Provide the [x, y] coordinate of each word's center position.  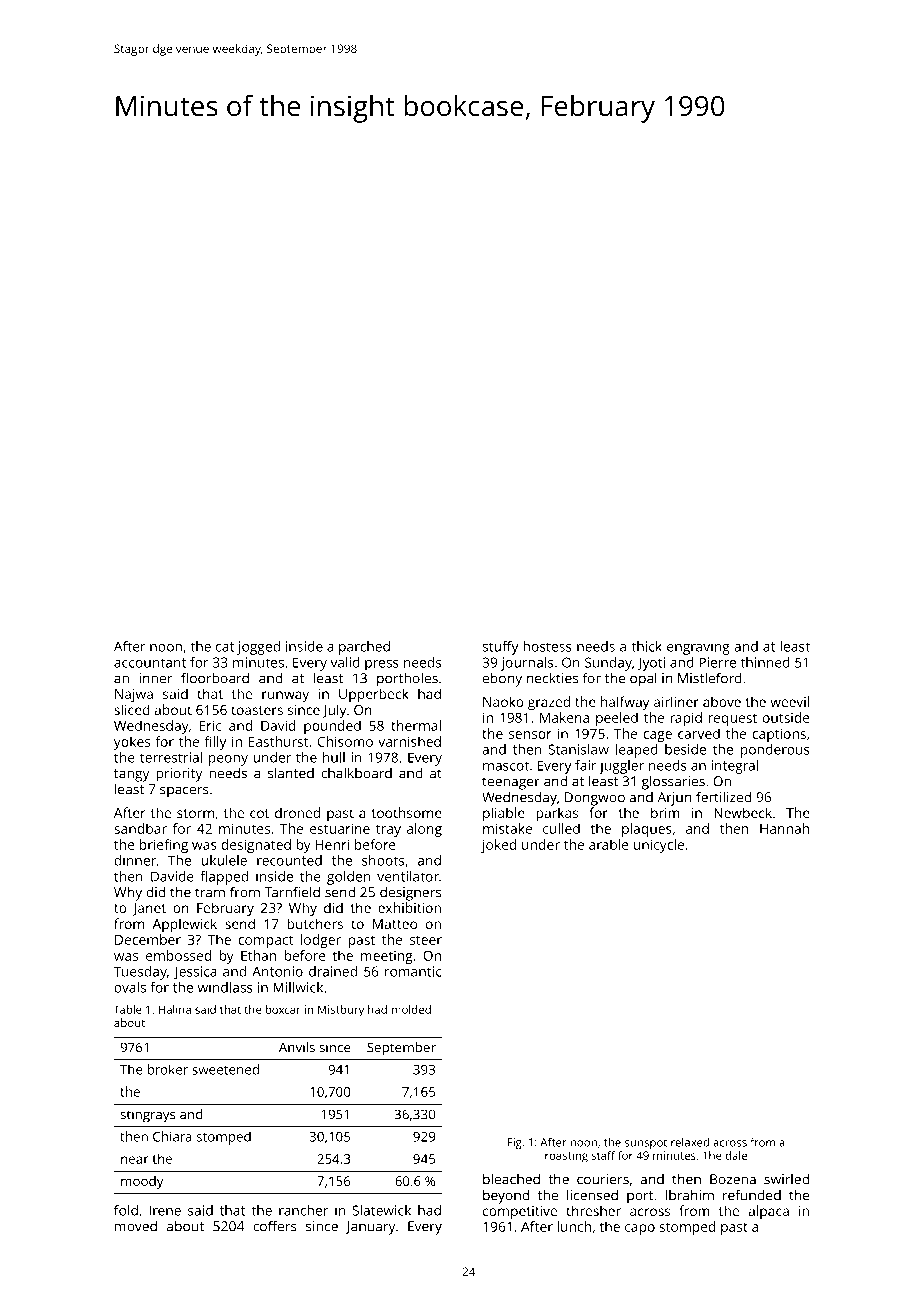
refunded [752, 1195]
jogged [258, 648]
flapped [224, 878]
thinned [765, 662]
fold [126, 1210]
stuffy [500, 648]
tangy [131, 775]
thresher [593, 1210]
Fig [515, 1143]
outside [786, 717]
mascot [506, 766]
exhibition [409, 907]
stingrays [148, 1116]
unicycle [659, 846]
